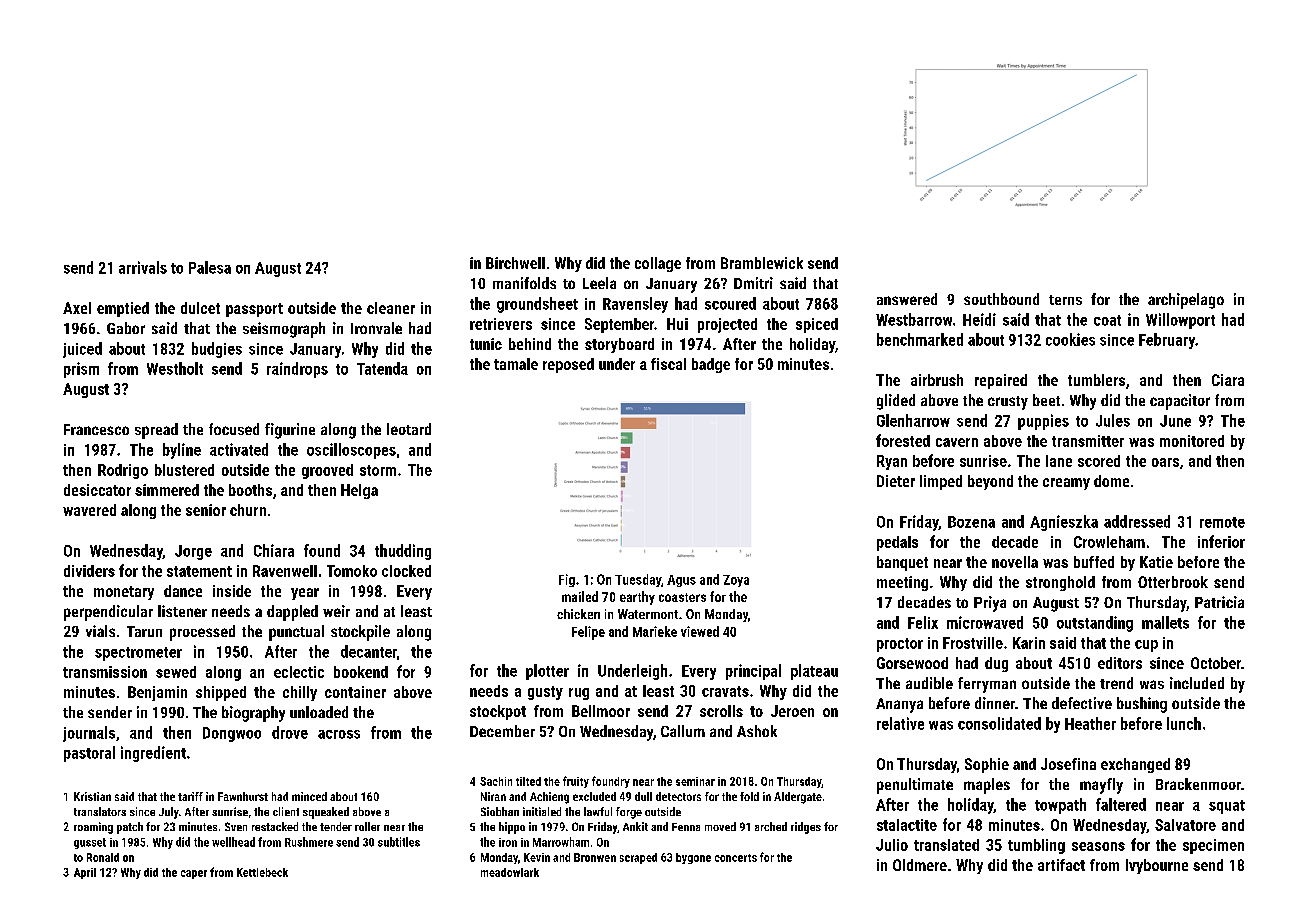 The width and height of the image is (1308, 924). What do you see at coordinates (727, 325) in the image?
I see `projected` at bounding box center [727, 325].
